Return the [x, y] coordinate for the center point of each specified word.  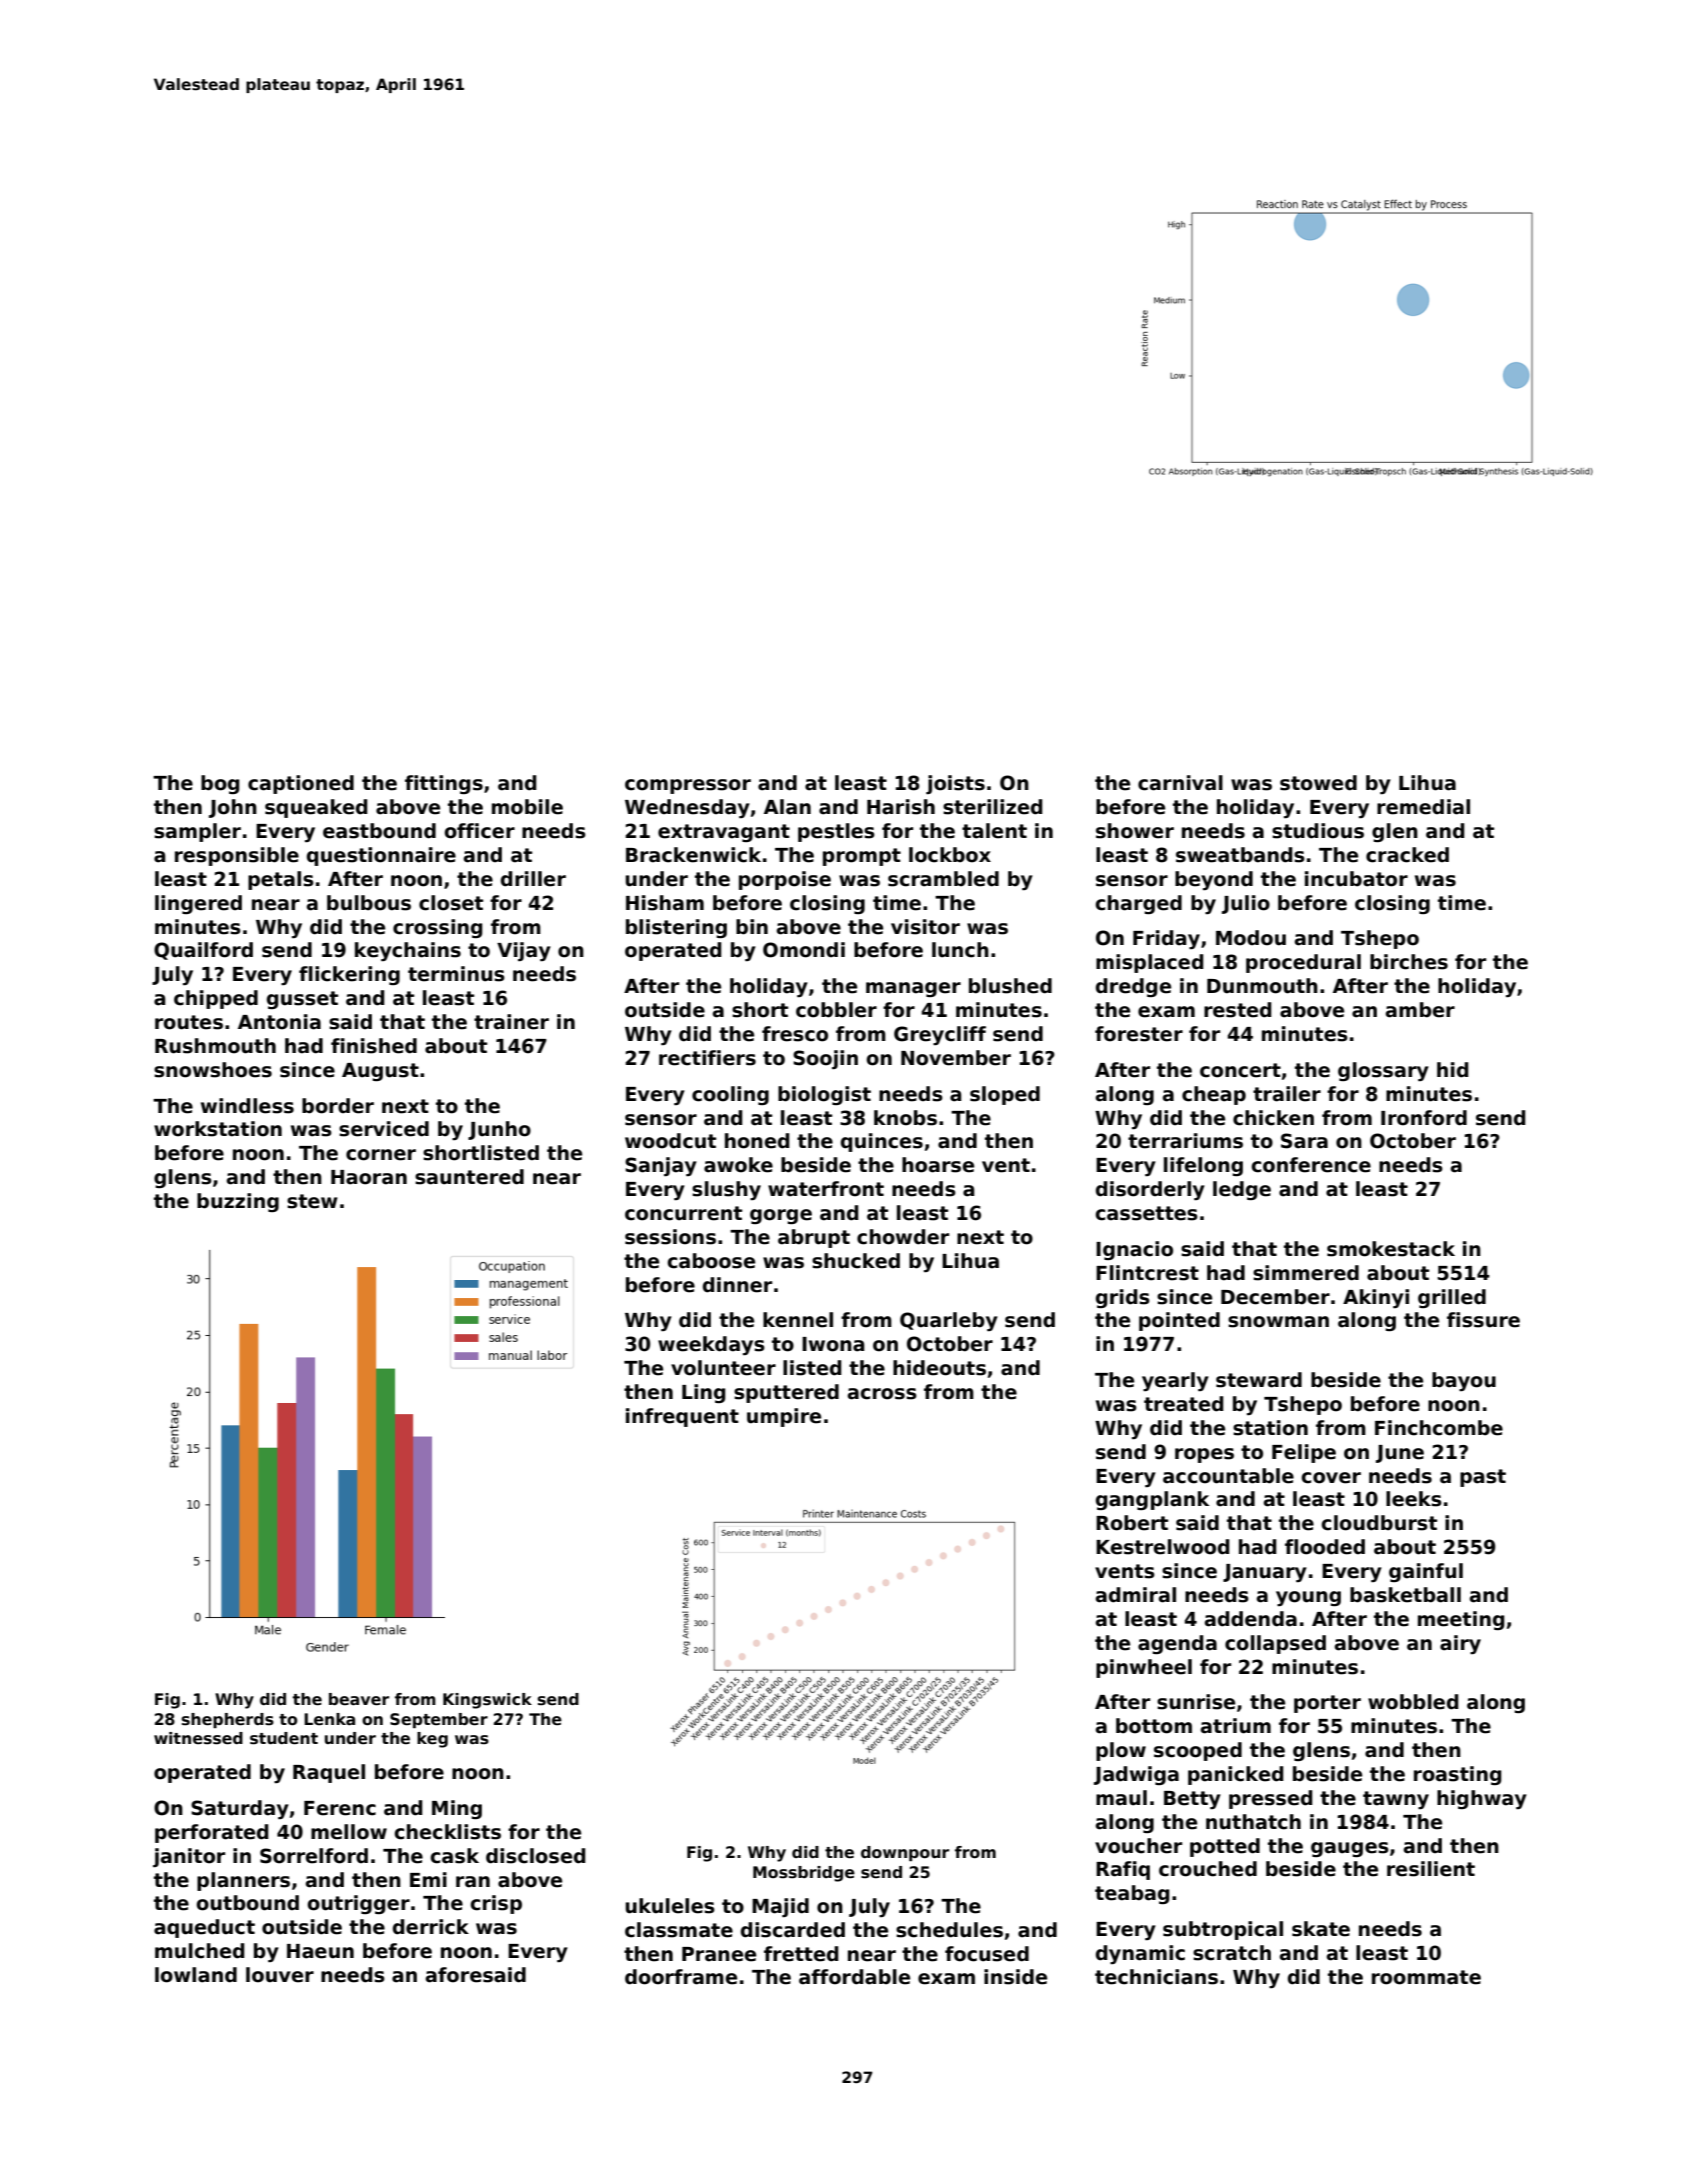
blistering [676, 928]
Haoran [369, 1177]
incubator [1356, 879]
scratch [1232, 1953]
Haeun [320, 1951]
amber [1420, 1010]
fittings [444, 784]
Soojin [825, 1059]
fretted [801, 1954]
